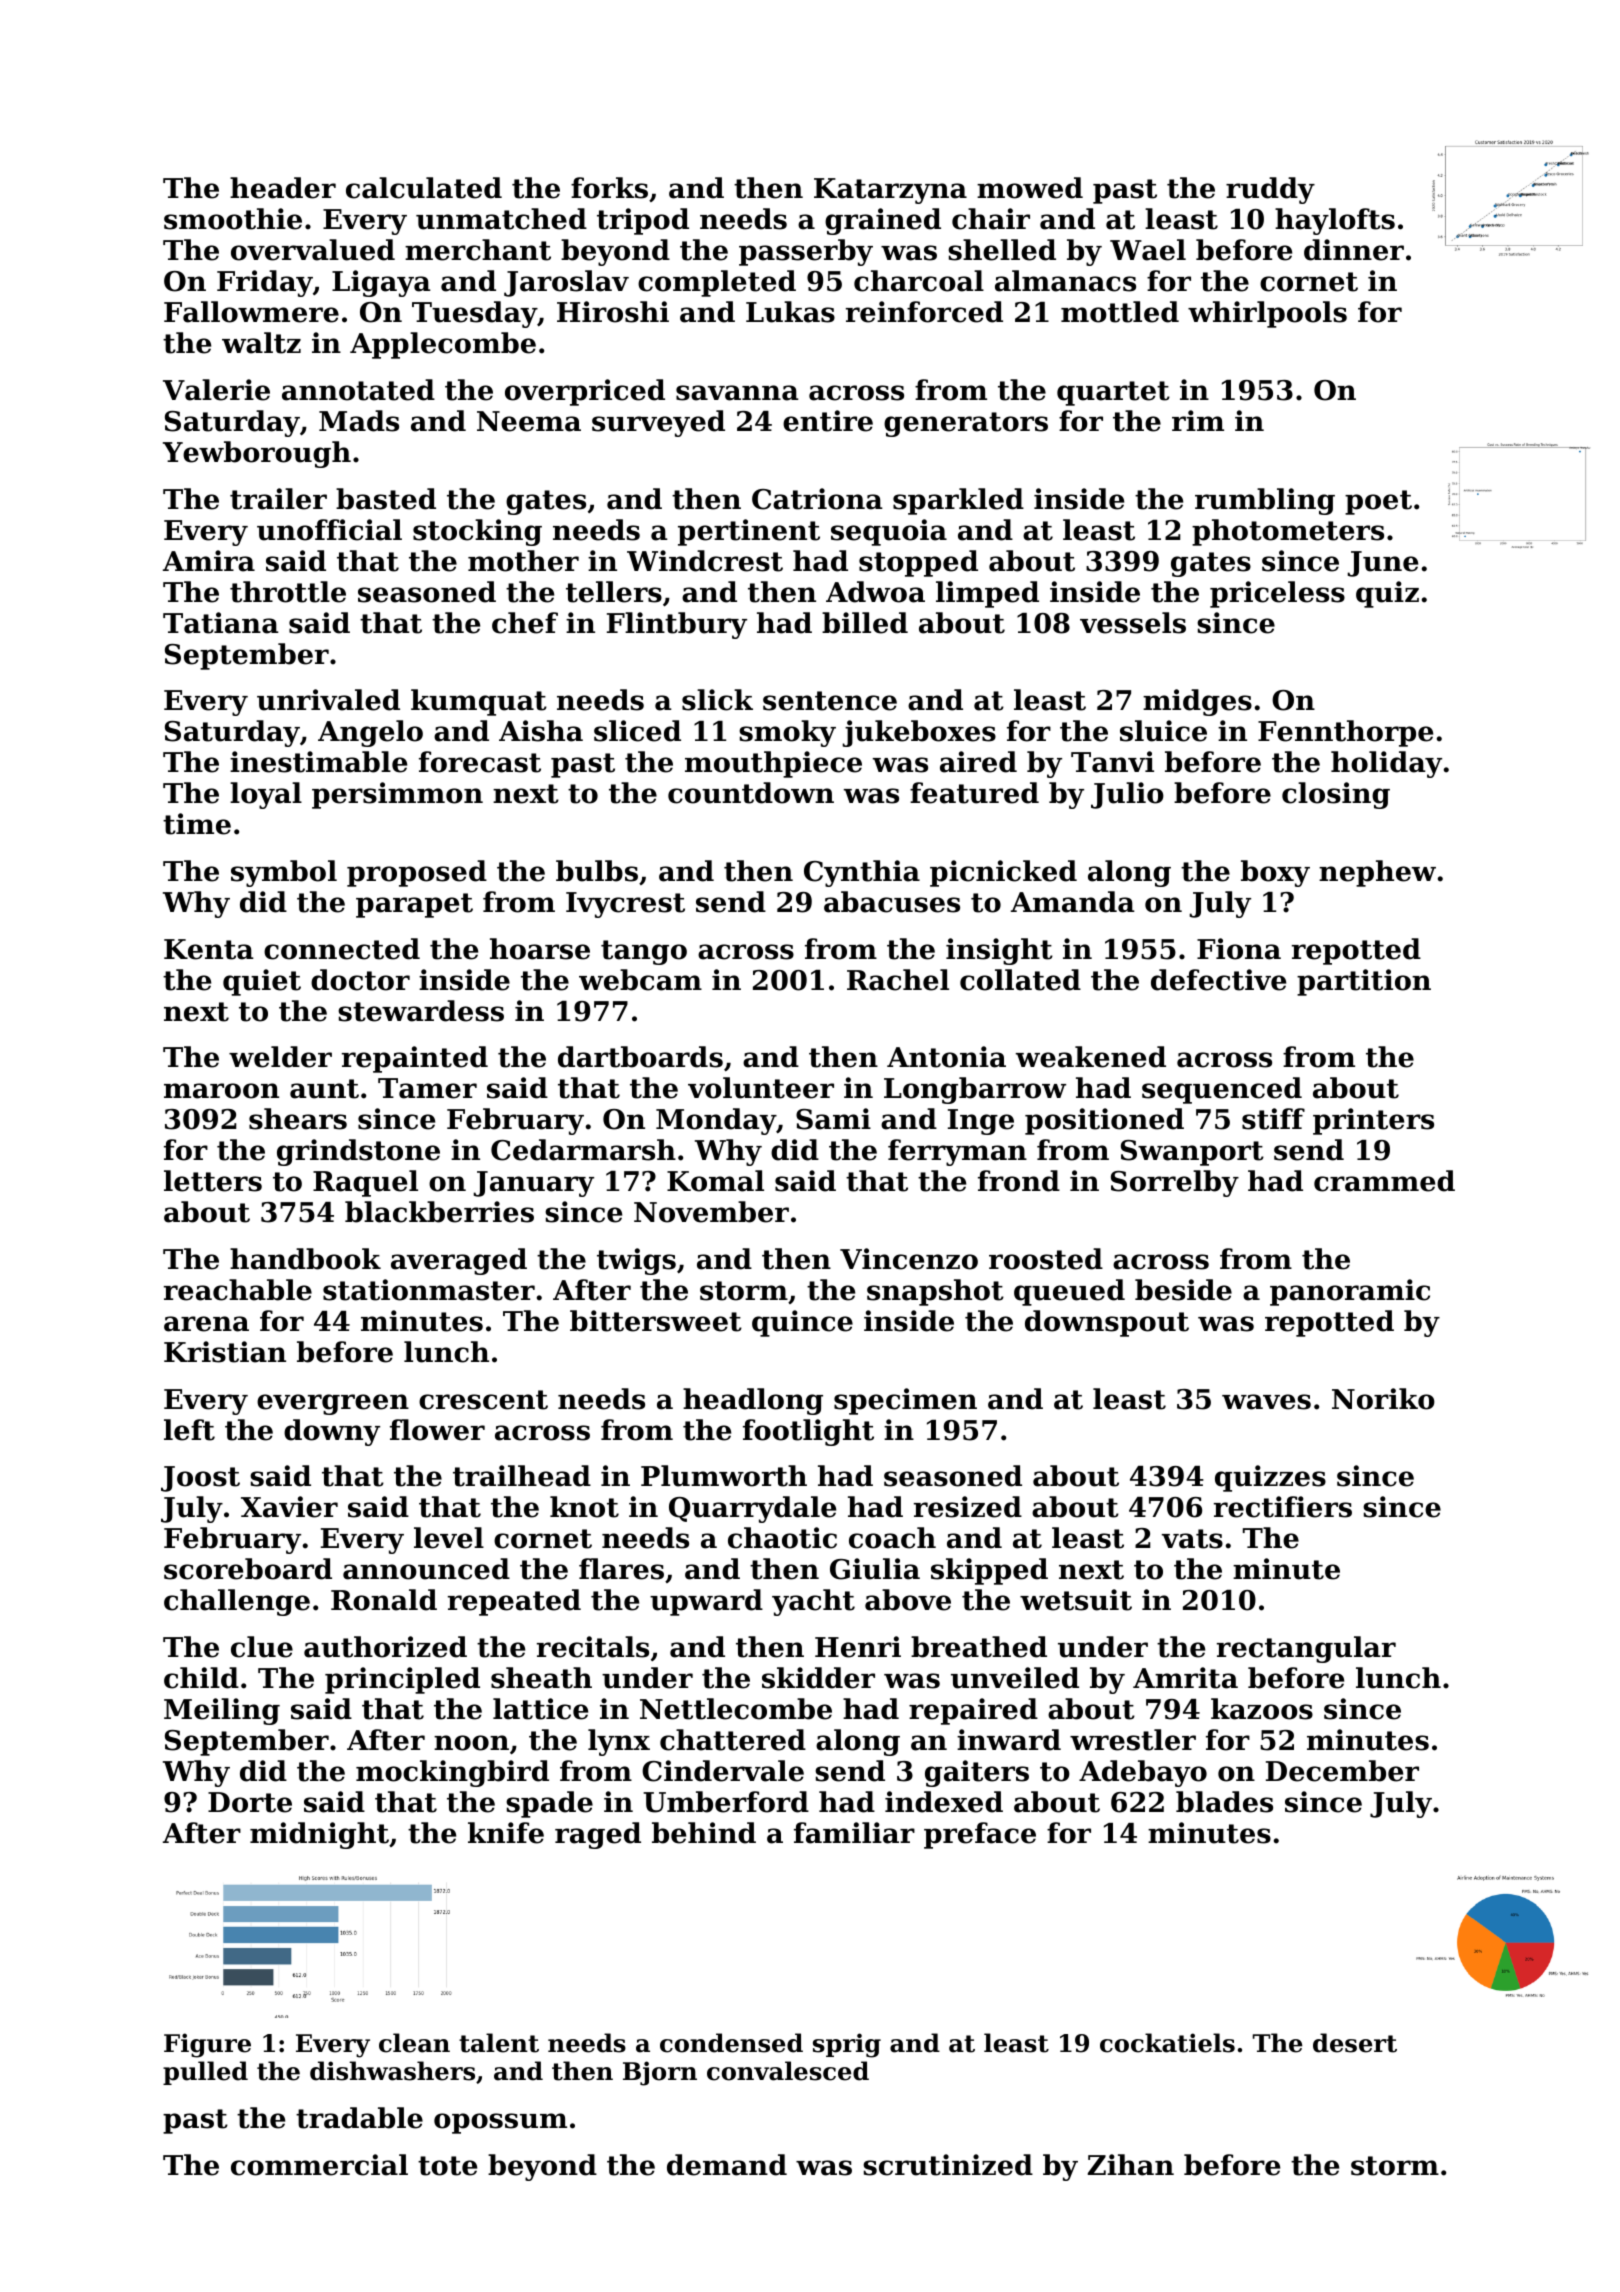  What do you see at coordinates (833, 1119) in the document?
I see `Sami` at bounding box center [833, 1119].
